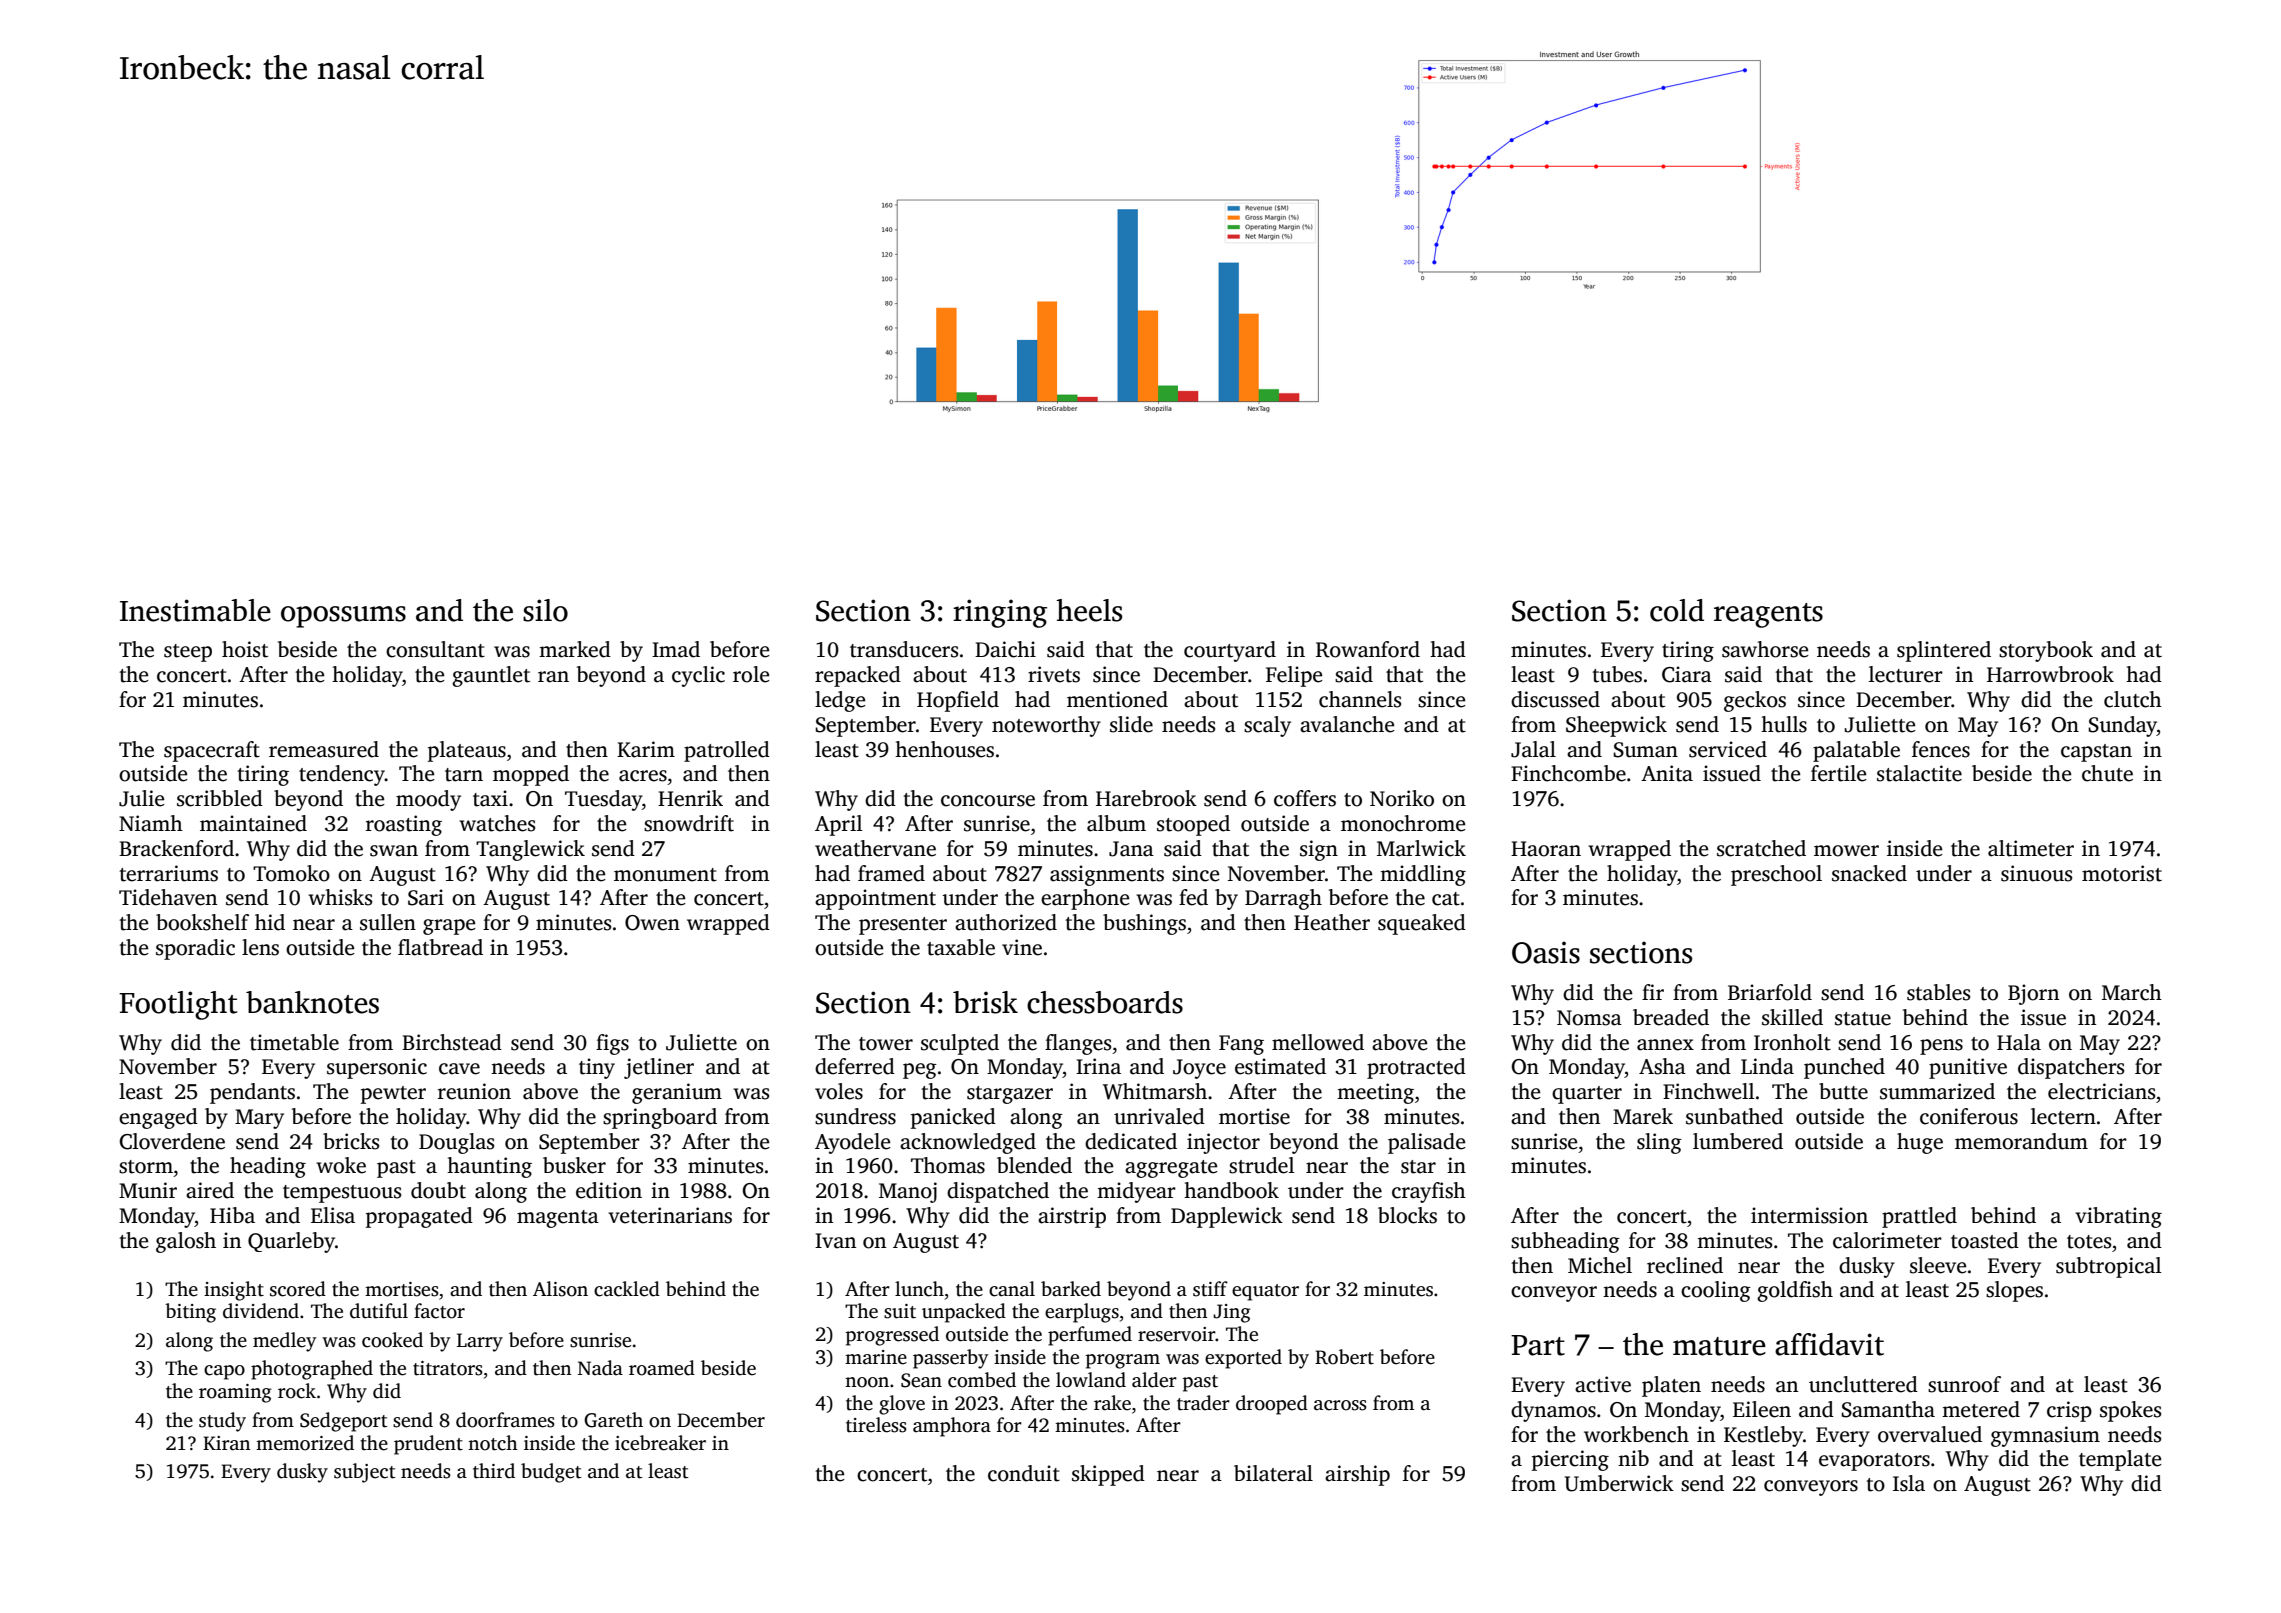  What do you see at coordinates (660, 1443) in the document?
I see `icebreaker` at bounding box center [660, 1443].
